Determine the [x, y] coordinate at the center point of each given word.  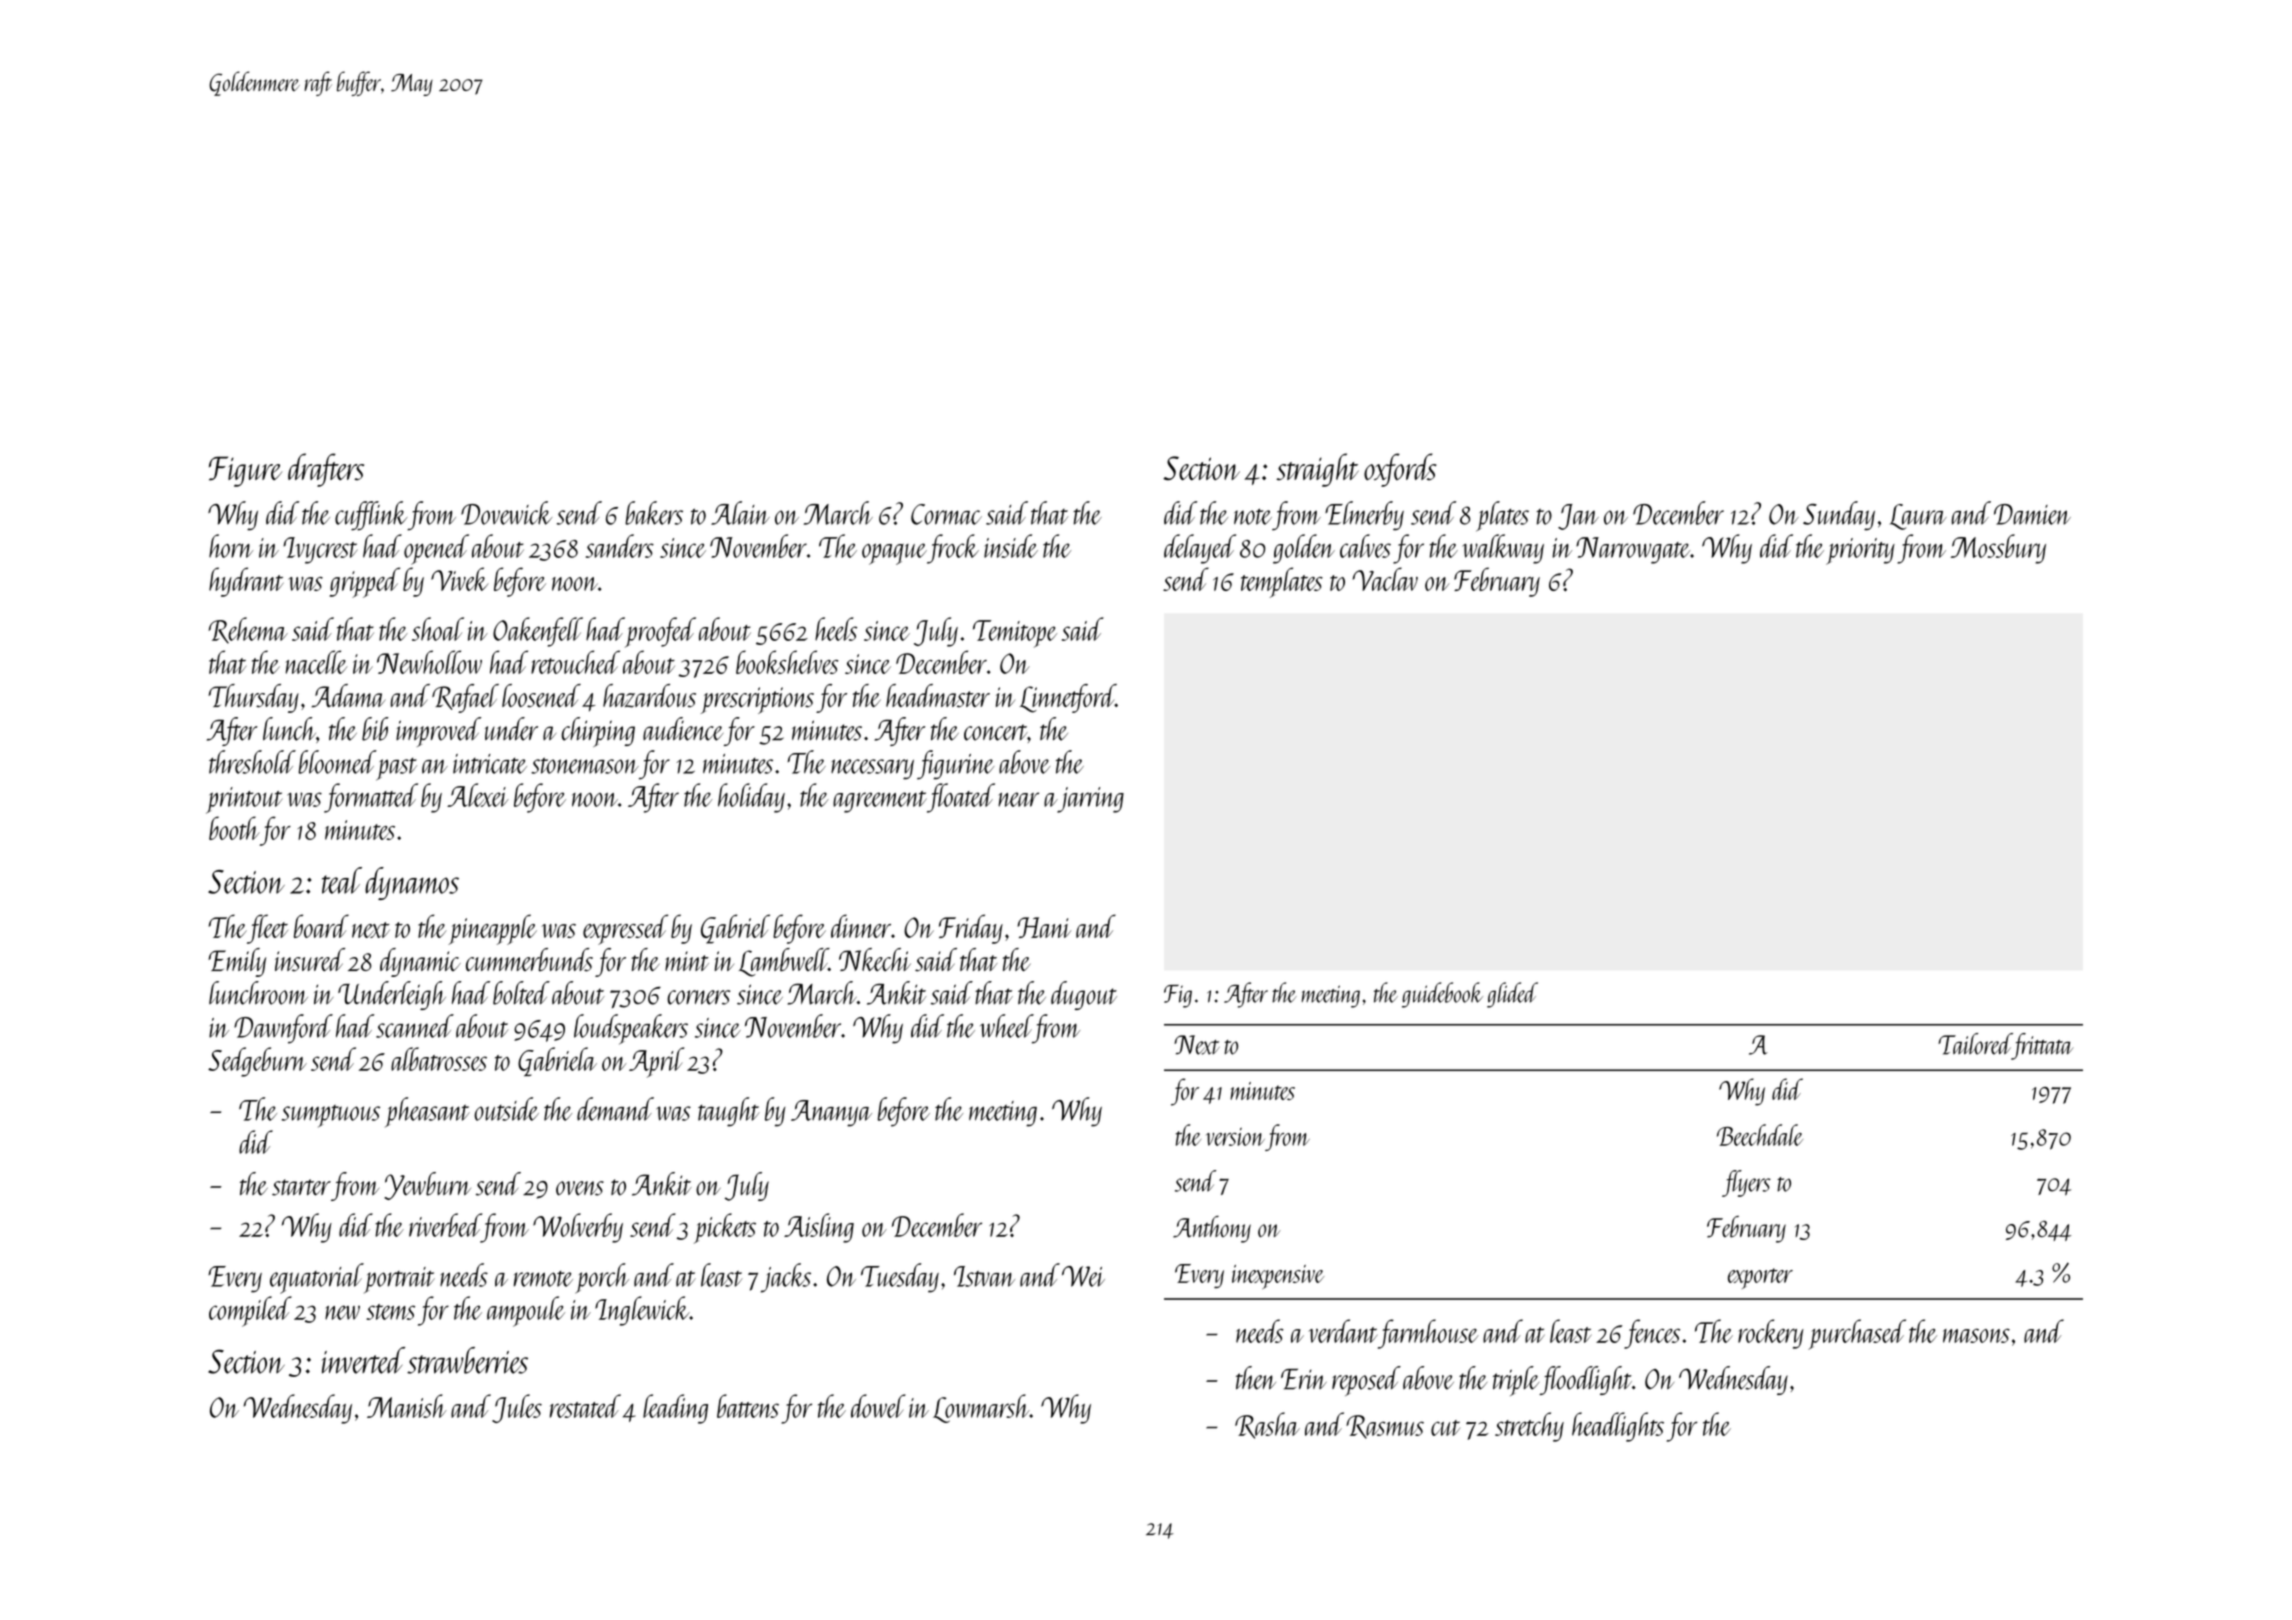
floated [961, 798]
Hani [1044, 927]
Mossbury [1998, 549]
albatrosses [439, 1059]
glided [1512, 995]
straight [1317, 470]
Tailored [1975, 1044]
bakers [654, 513]
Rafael [465, 698]
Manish [406, 1406]
